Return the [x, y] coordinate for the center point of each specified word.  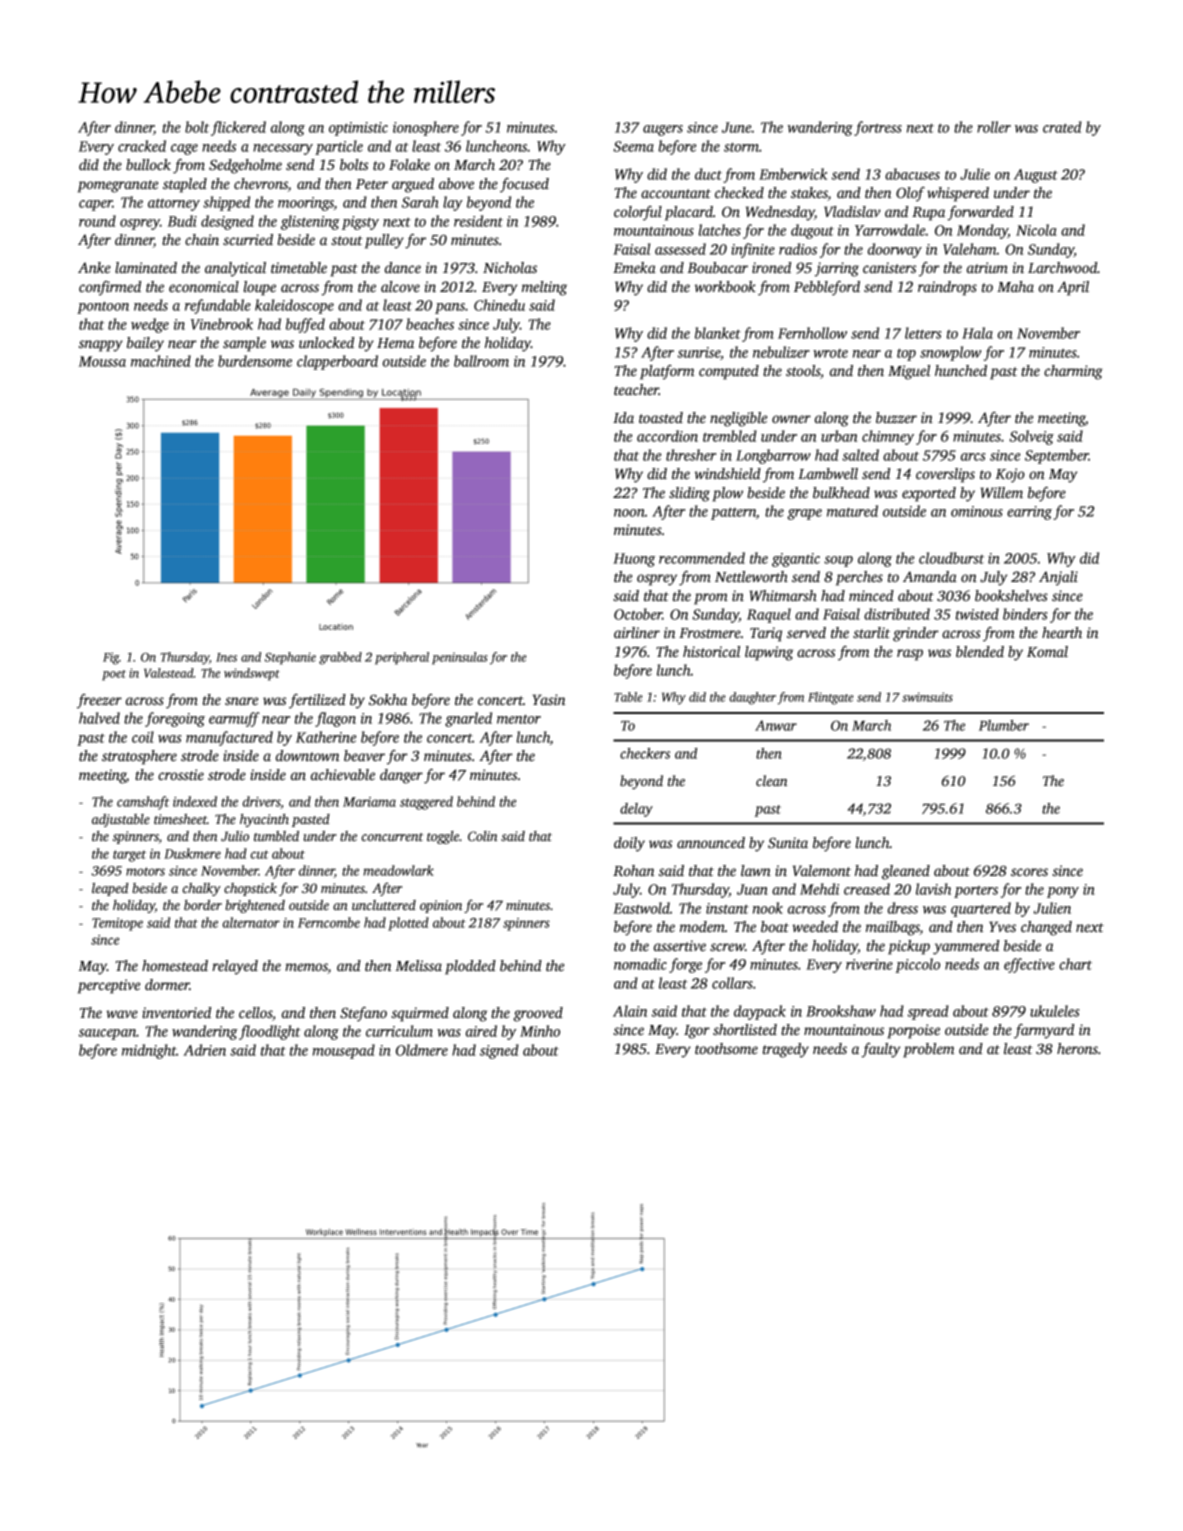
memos [306, 968]
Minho [540, 1031]
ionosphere [426, 128]
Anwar [776, 725]
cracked [142, 146]
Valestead [169, 673]
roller [994, 127]
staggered [426, 803]
